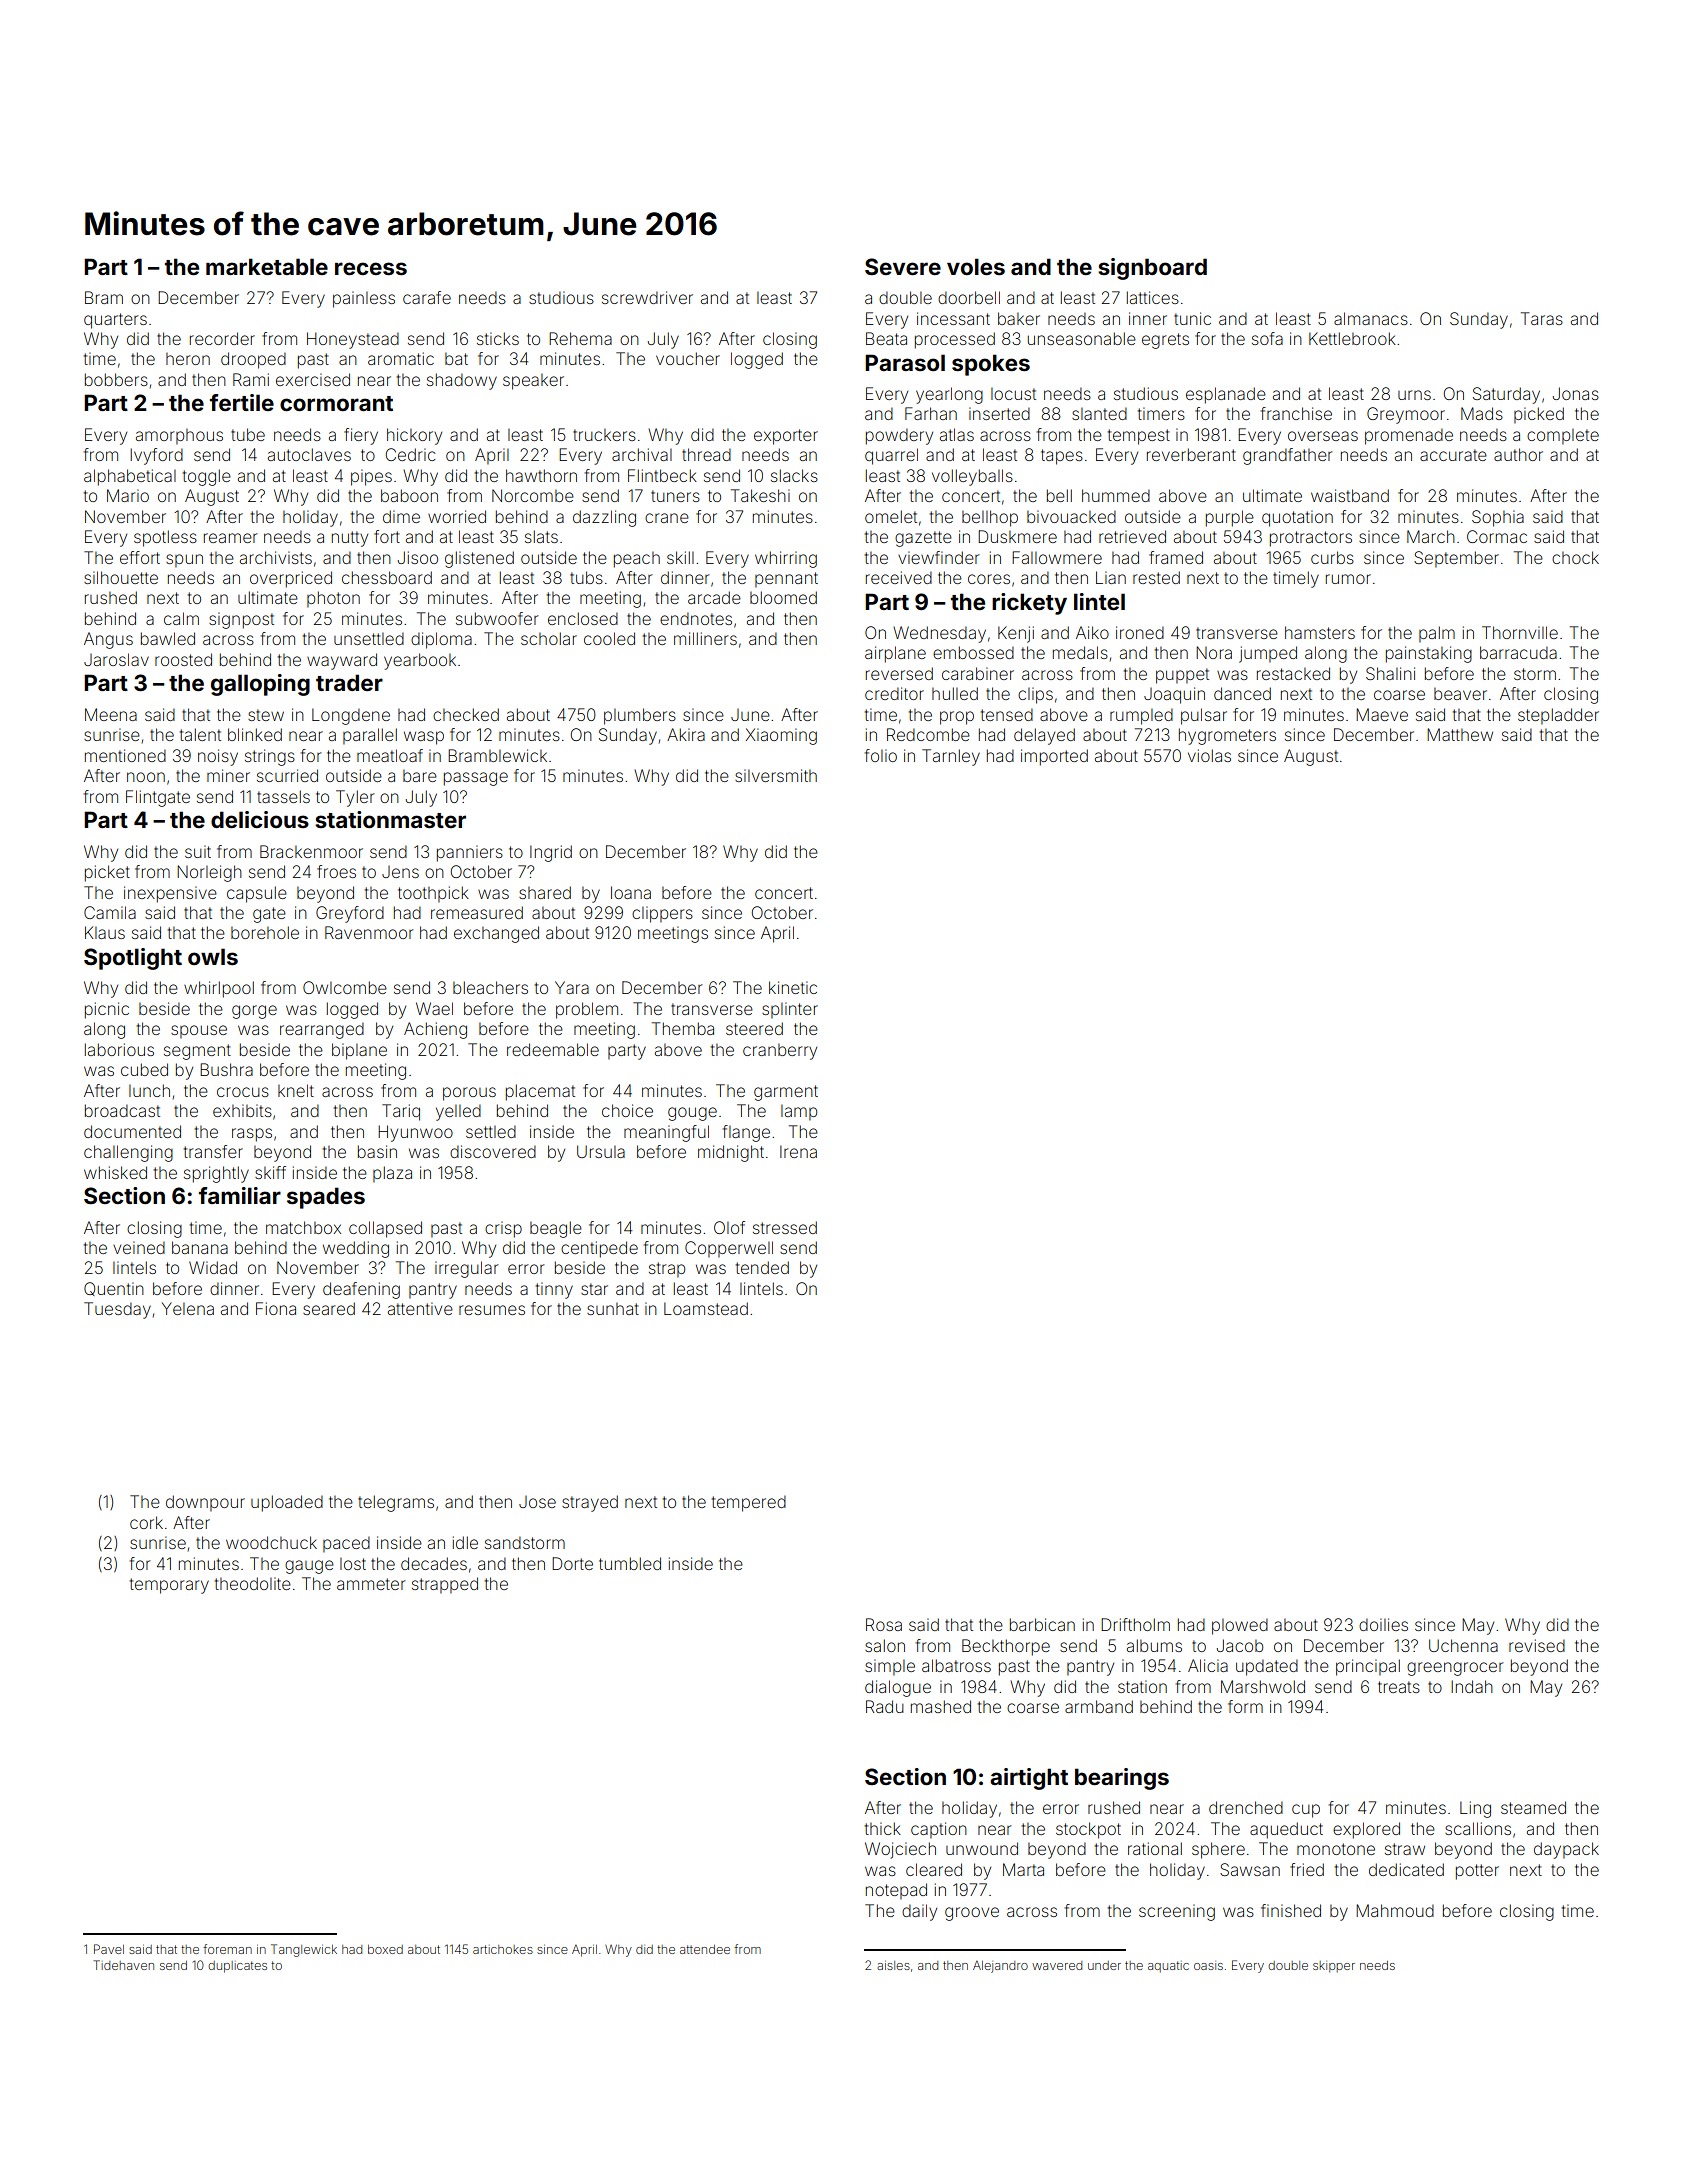 The image size is (1683, 2178). What do you see at coordinates (371, 477) in the screenshot?
I see `pipes` at bounding box center [371, 477].
